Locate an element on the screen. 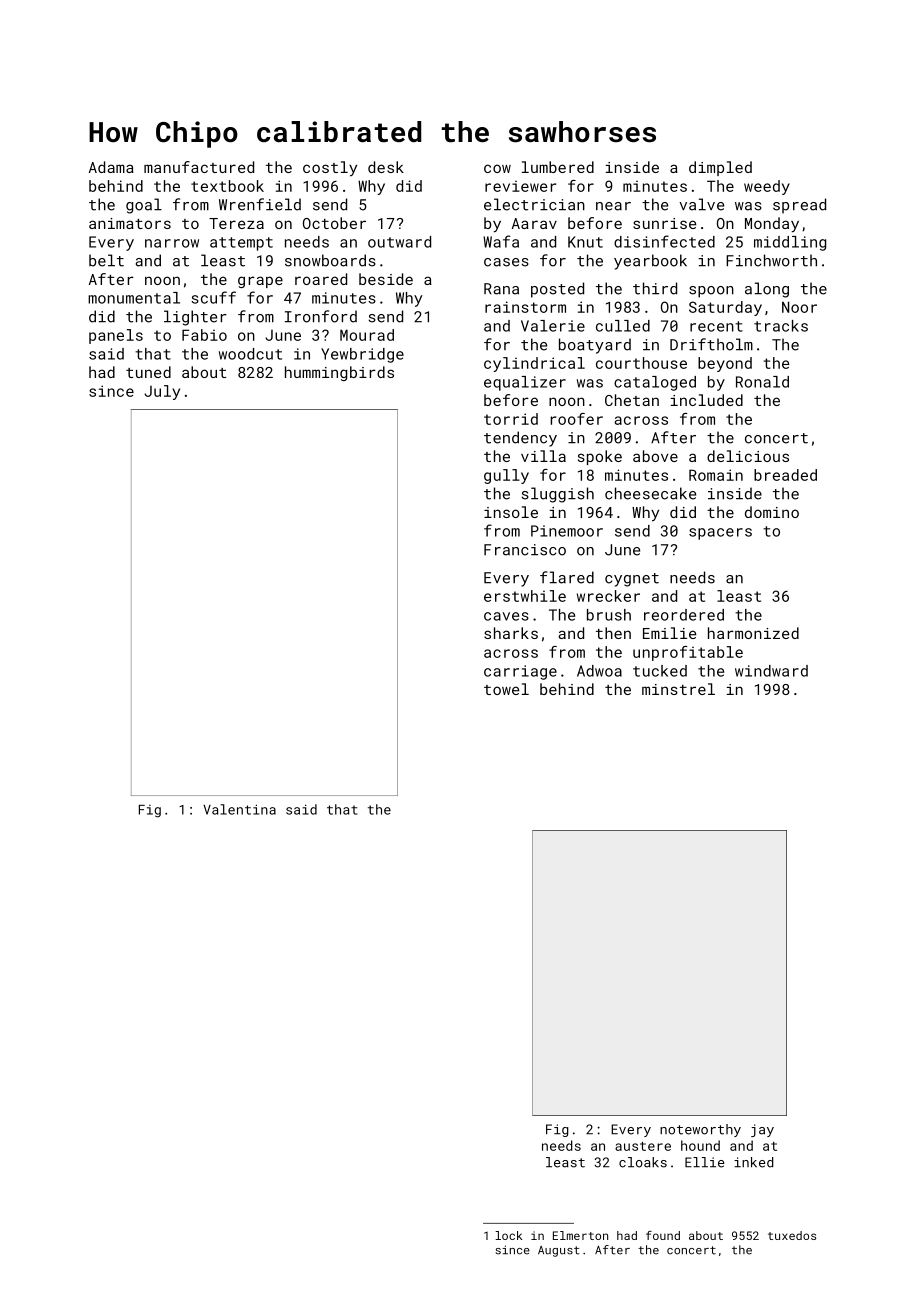 Image resolution: width=924 pixels, height=1308 pixels. lock is located at coordinates (508, 1235).
